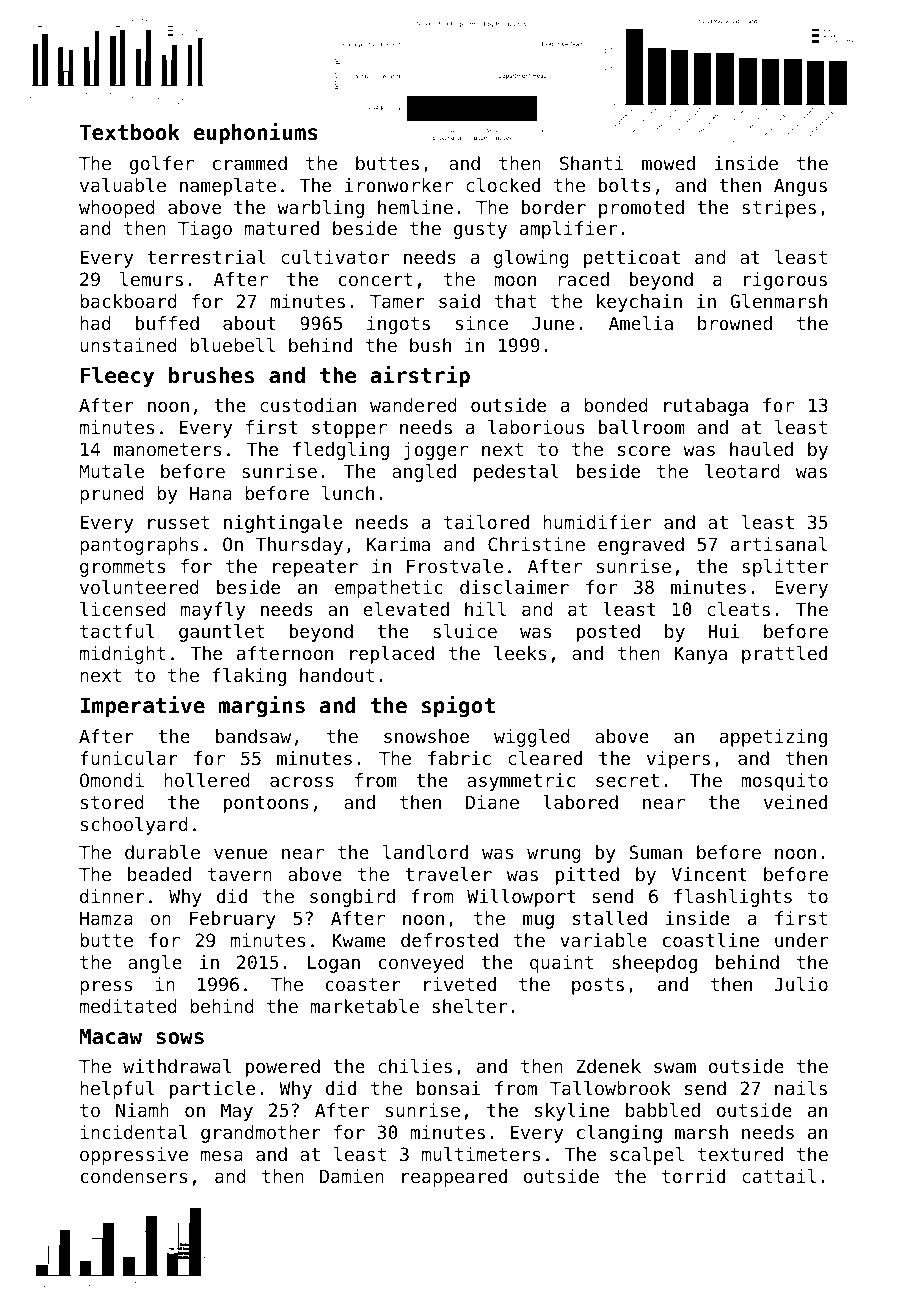 This image has height=1316, width=908. I want to click on Amelia, so click(641, 323).
